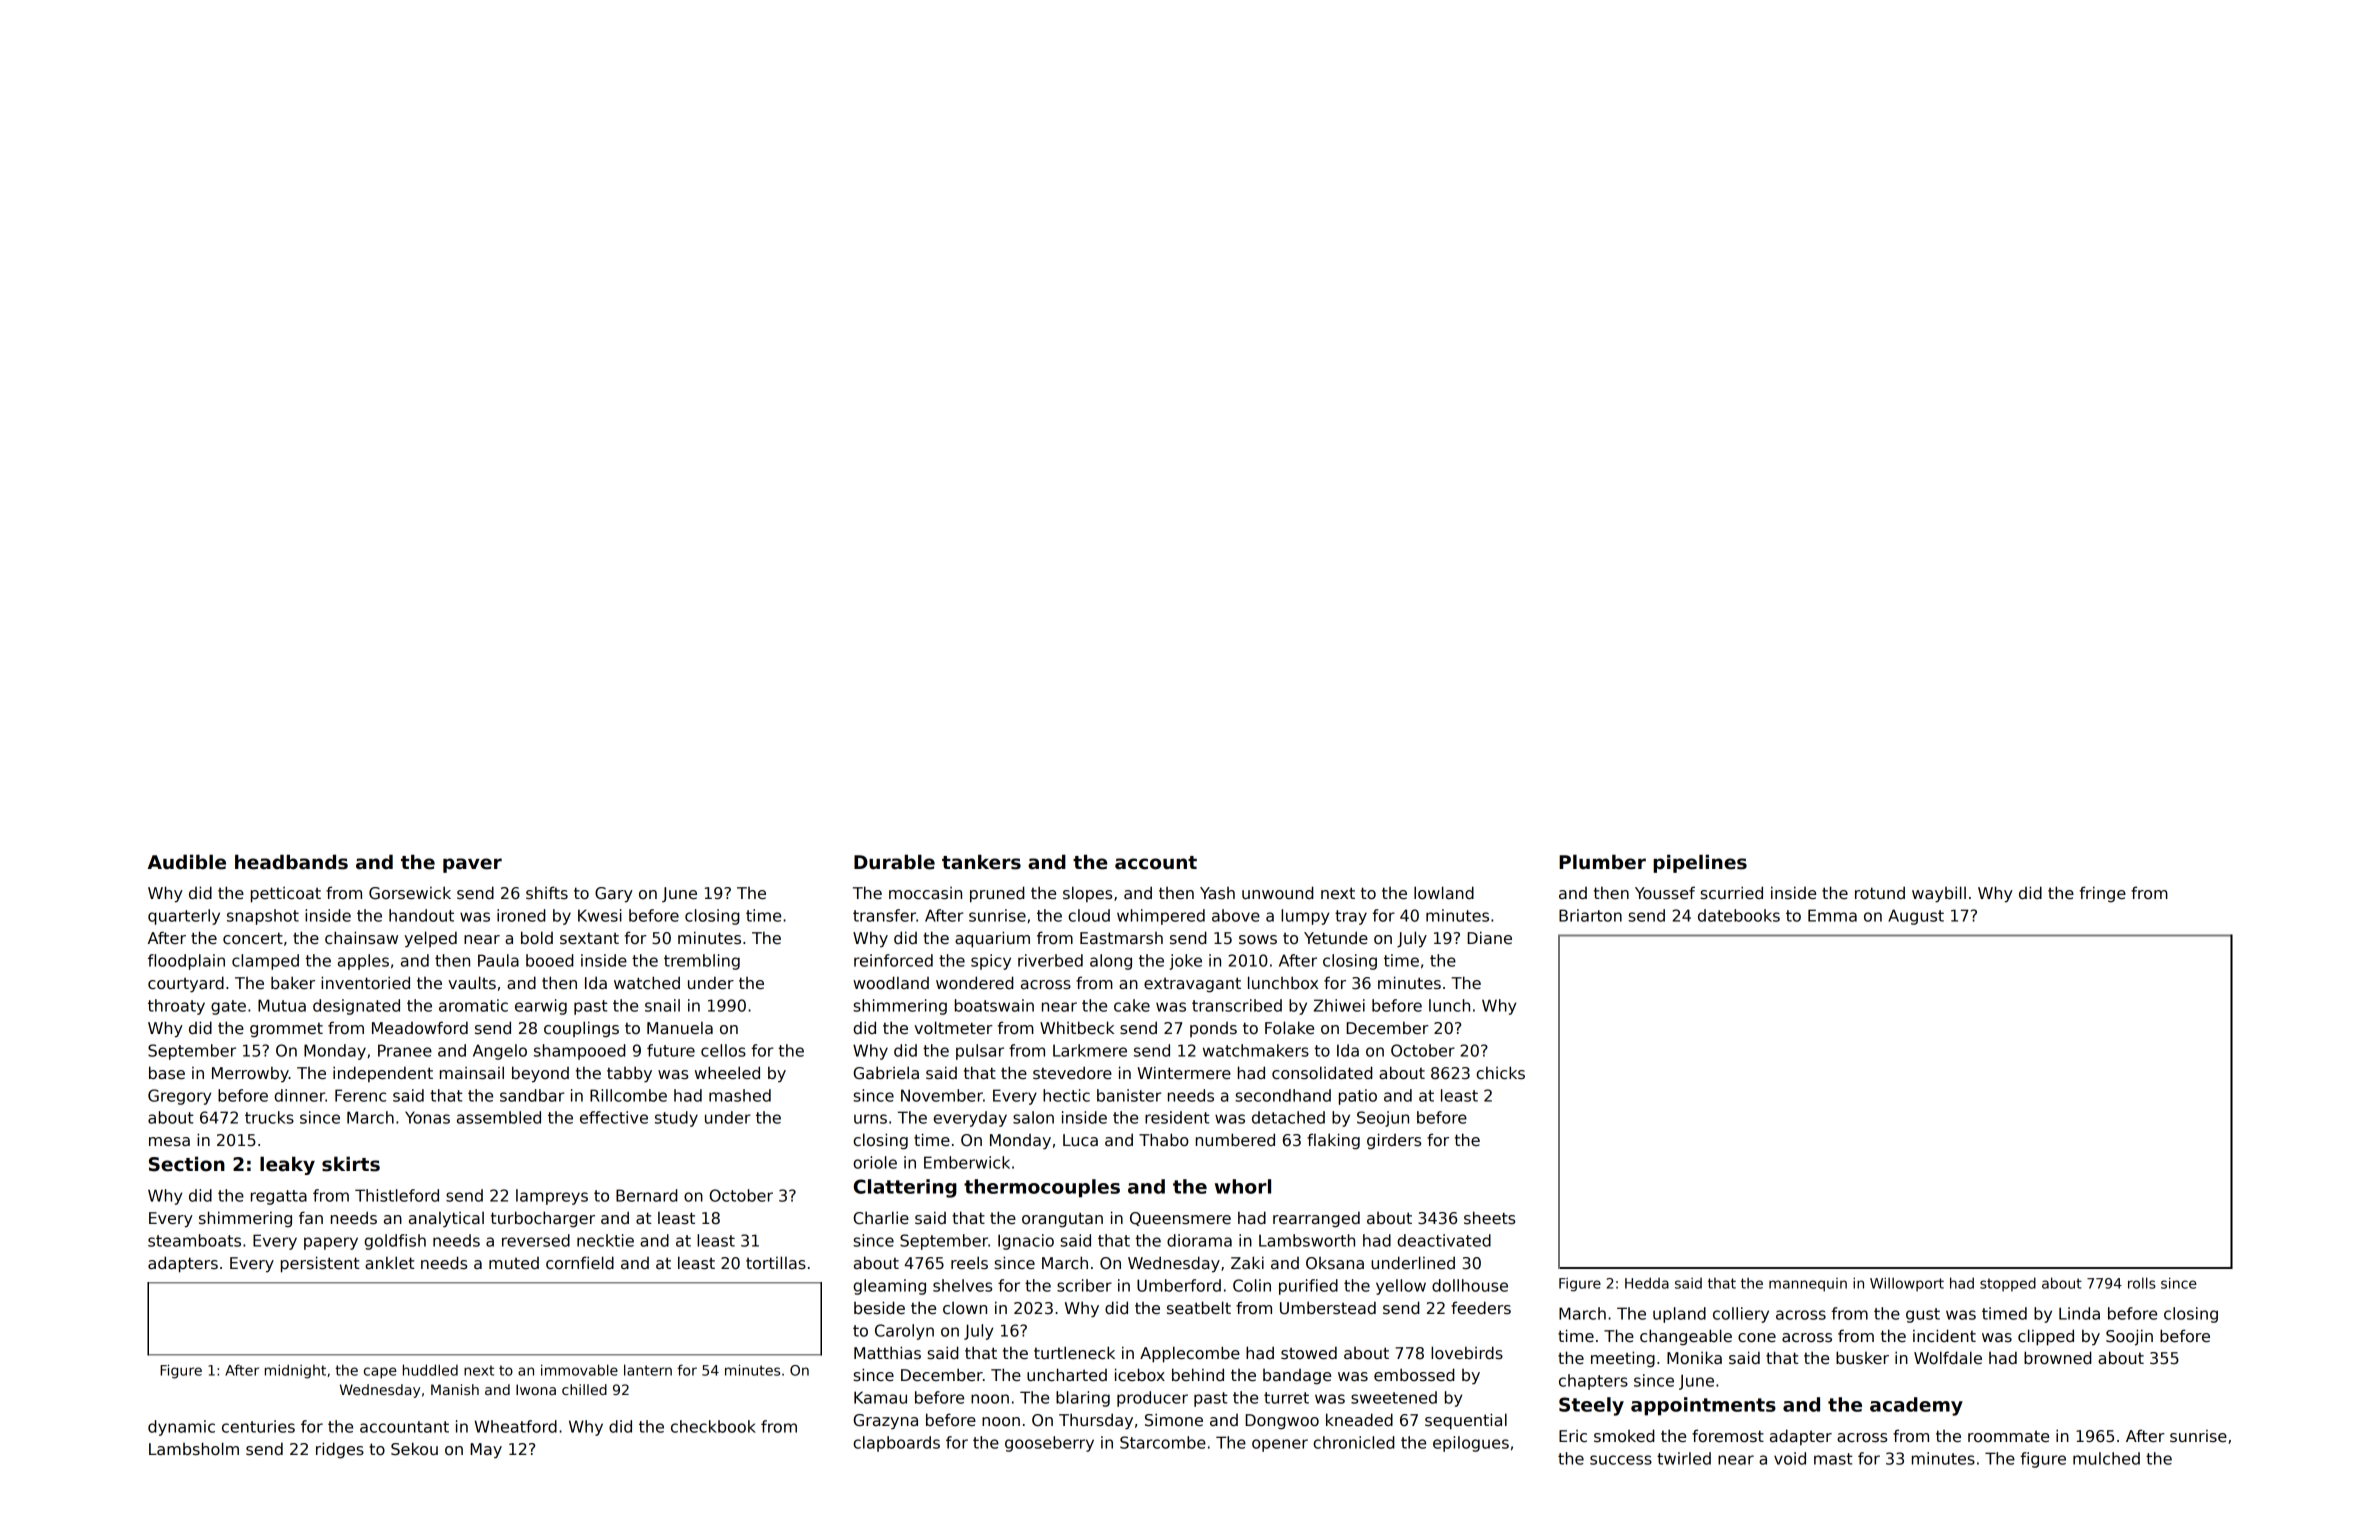 This document has width=2380, height=1540. I want to click on Zhiwei, so click(1339, 1005).
